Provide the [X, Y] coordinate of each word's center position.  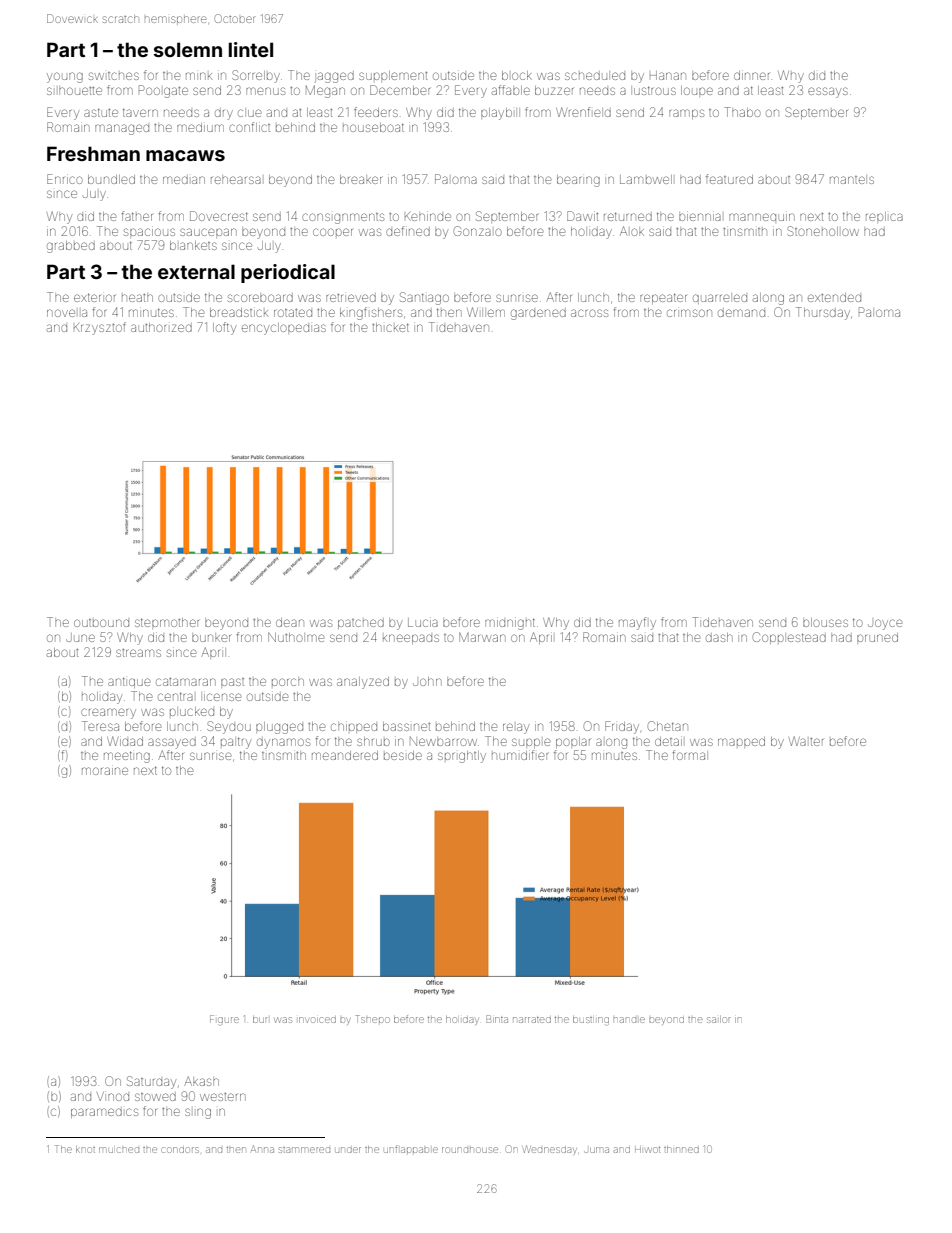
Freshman [93, 153]
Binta [497, 1019]
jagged [334, 77]
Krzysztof [100, 328]
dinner [751, 75]
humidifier [520, 755]
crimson [689, 313]
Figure [224, 1020]
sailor [718, 1019]
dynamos [283, 743]
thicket [390, 327]
